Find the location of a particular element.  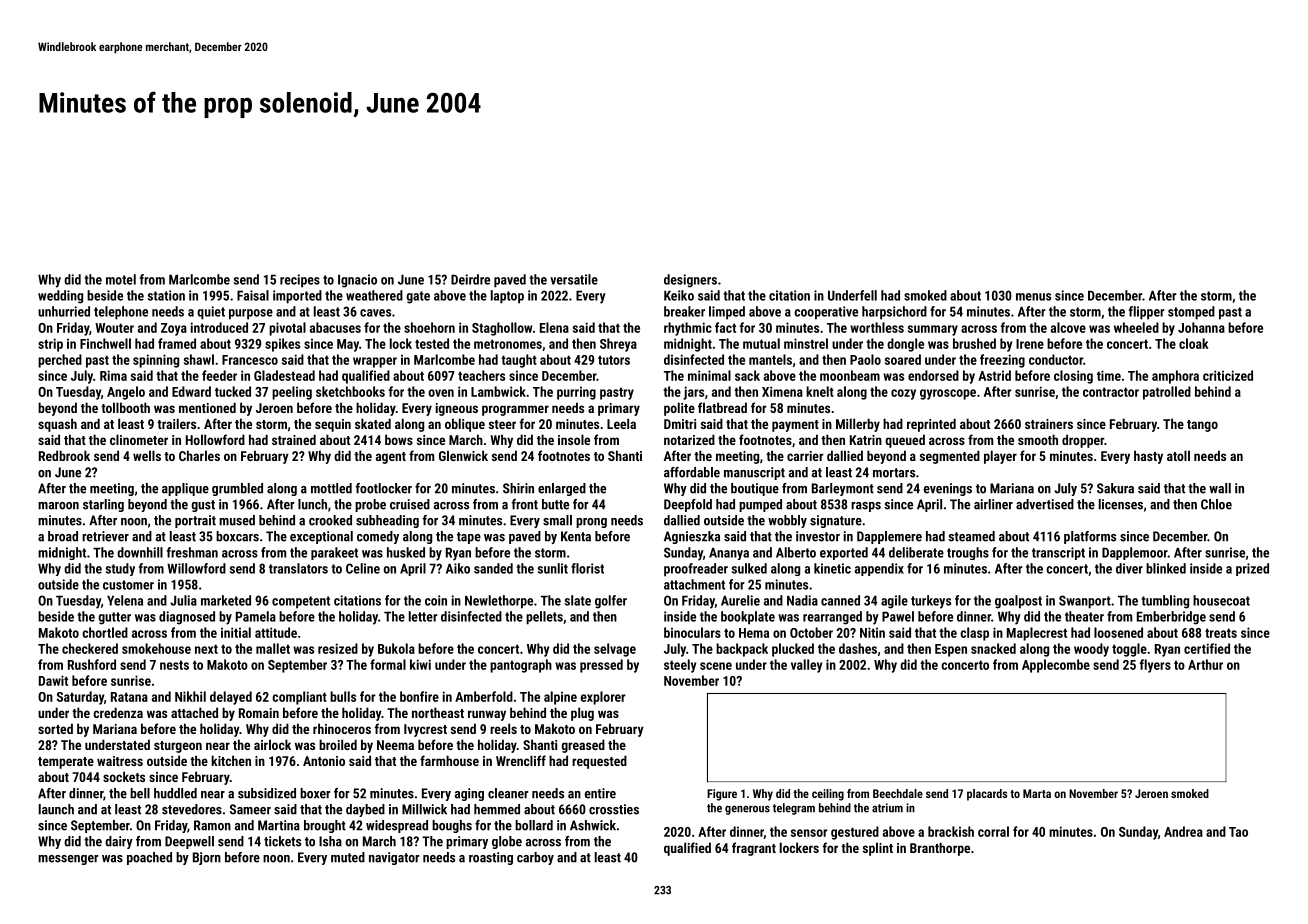

Espen is located at coordinates (951, 650).
